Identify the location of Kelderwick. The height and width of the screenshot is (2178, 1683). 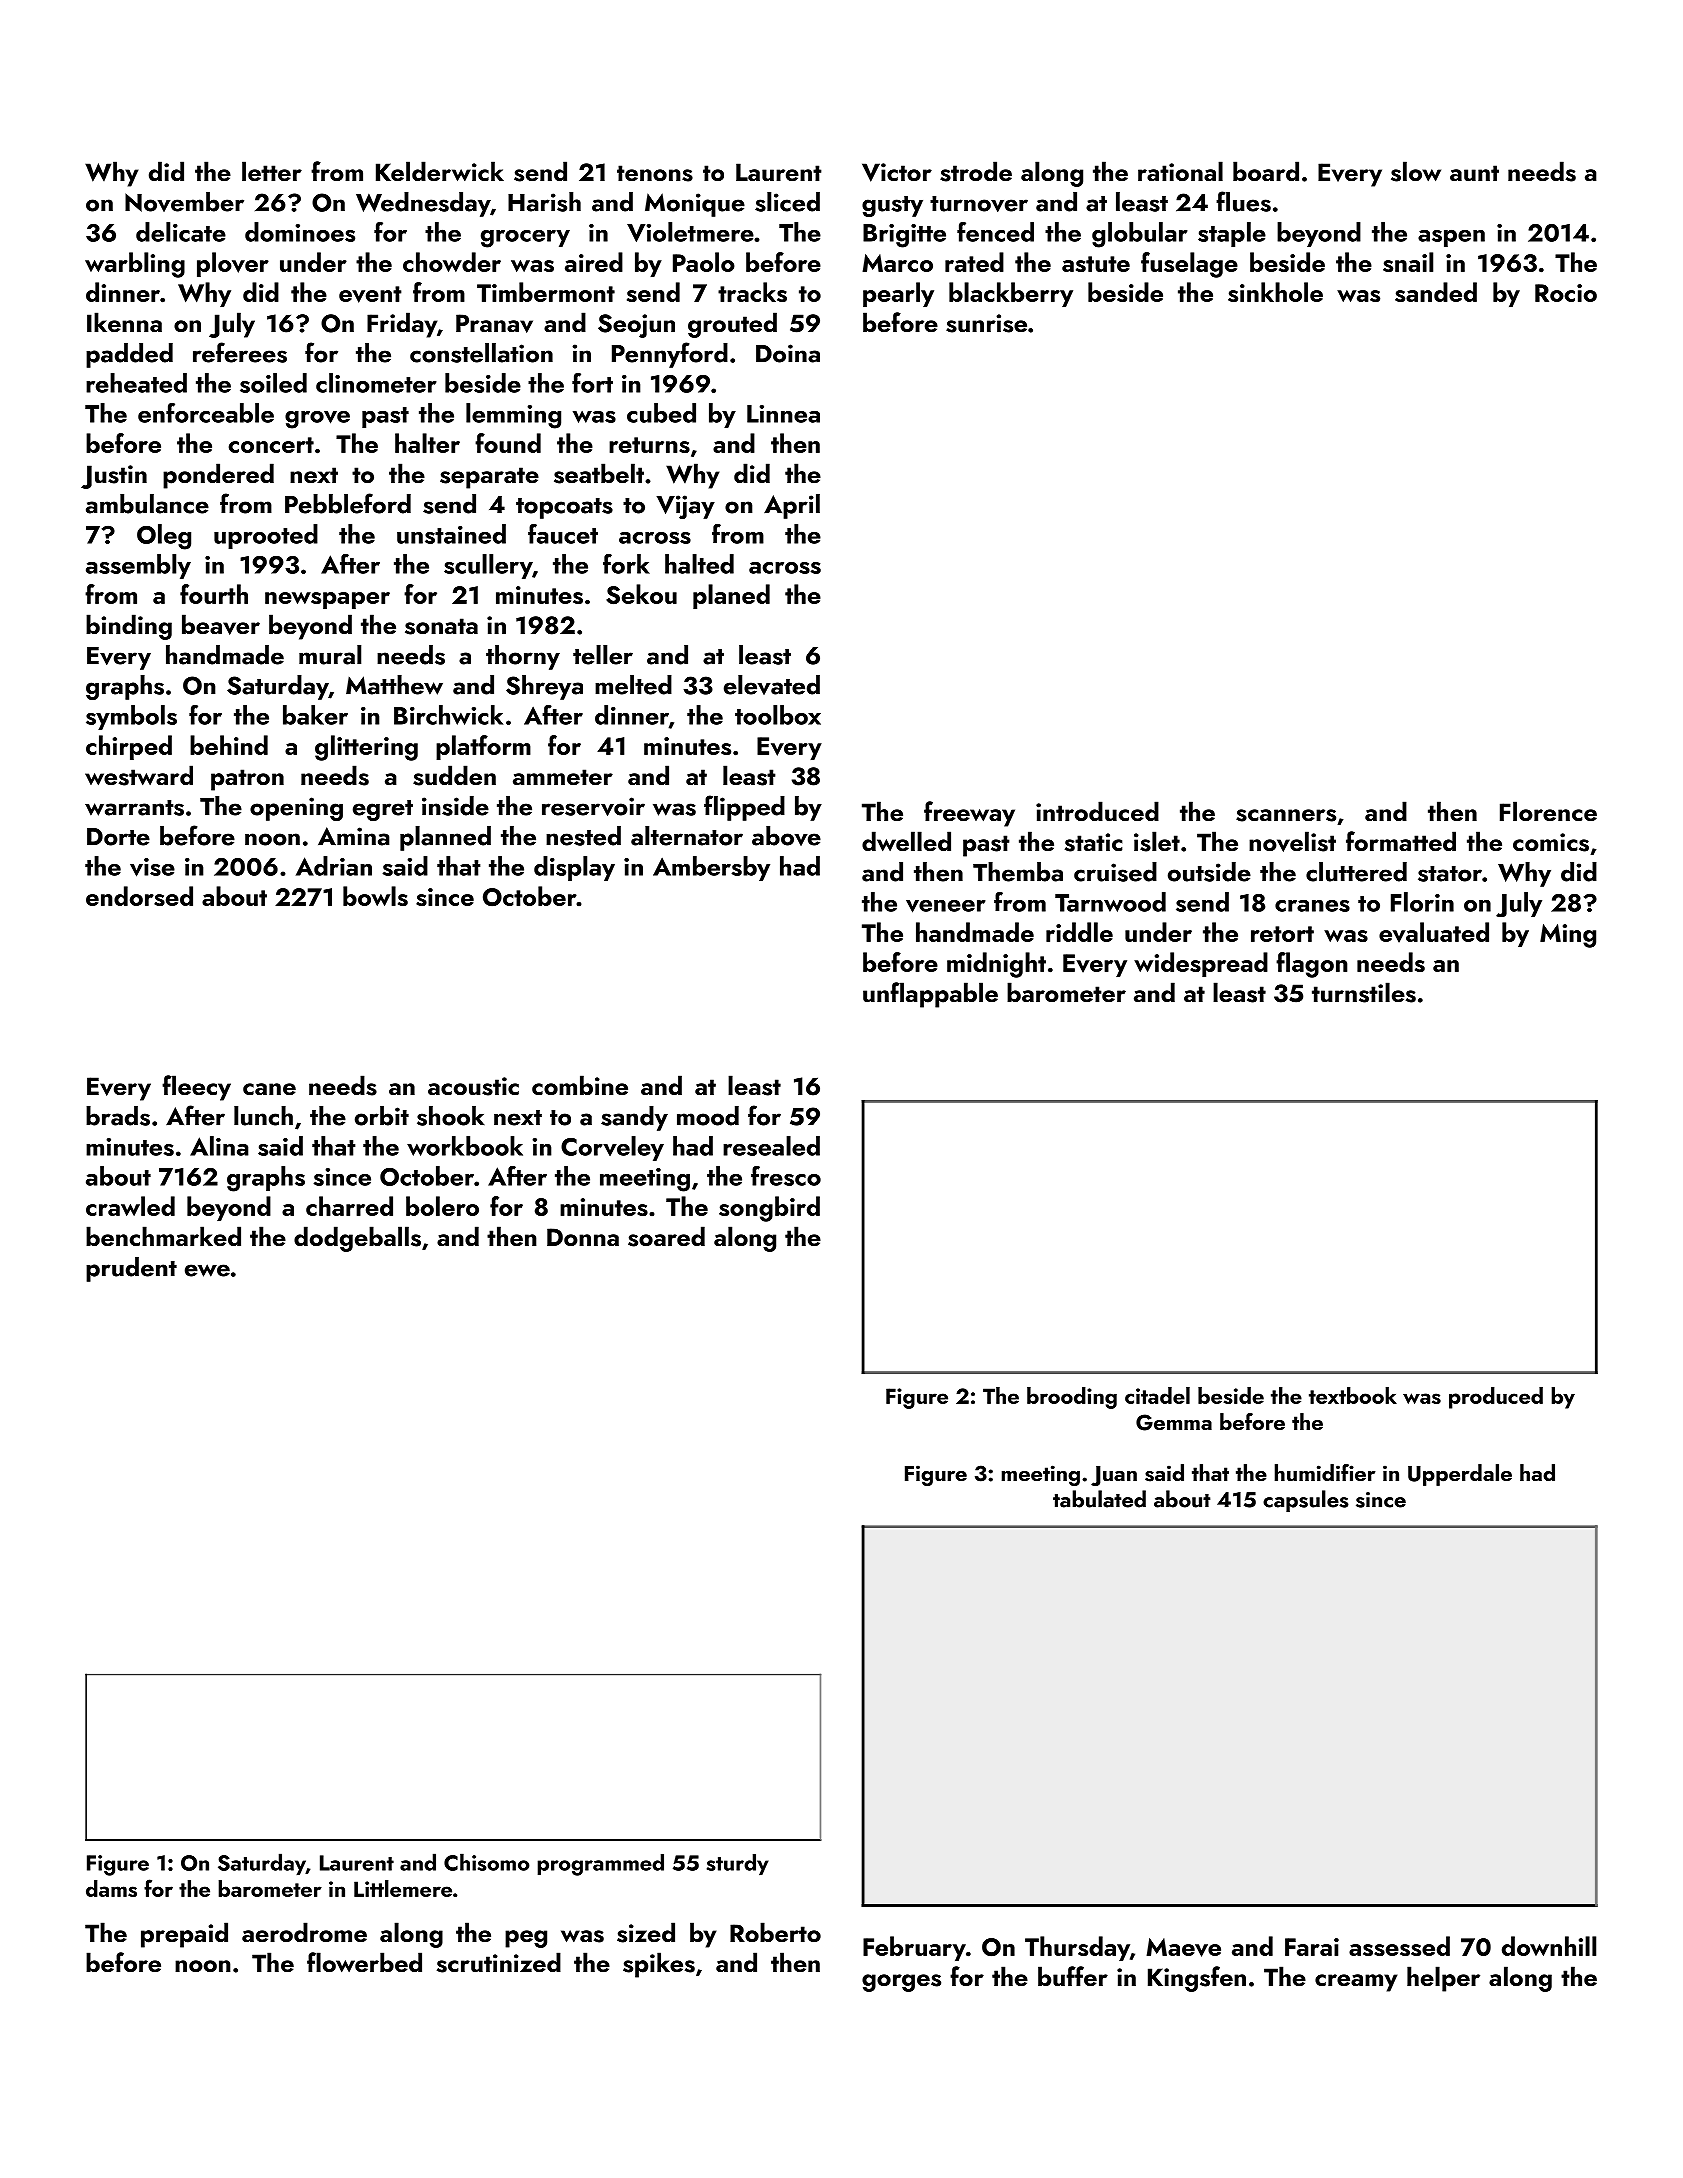
(440, 171).
